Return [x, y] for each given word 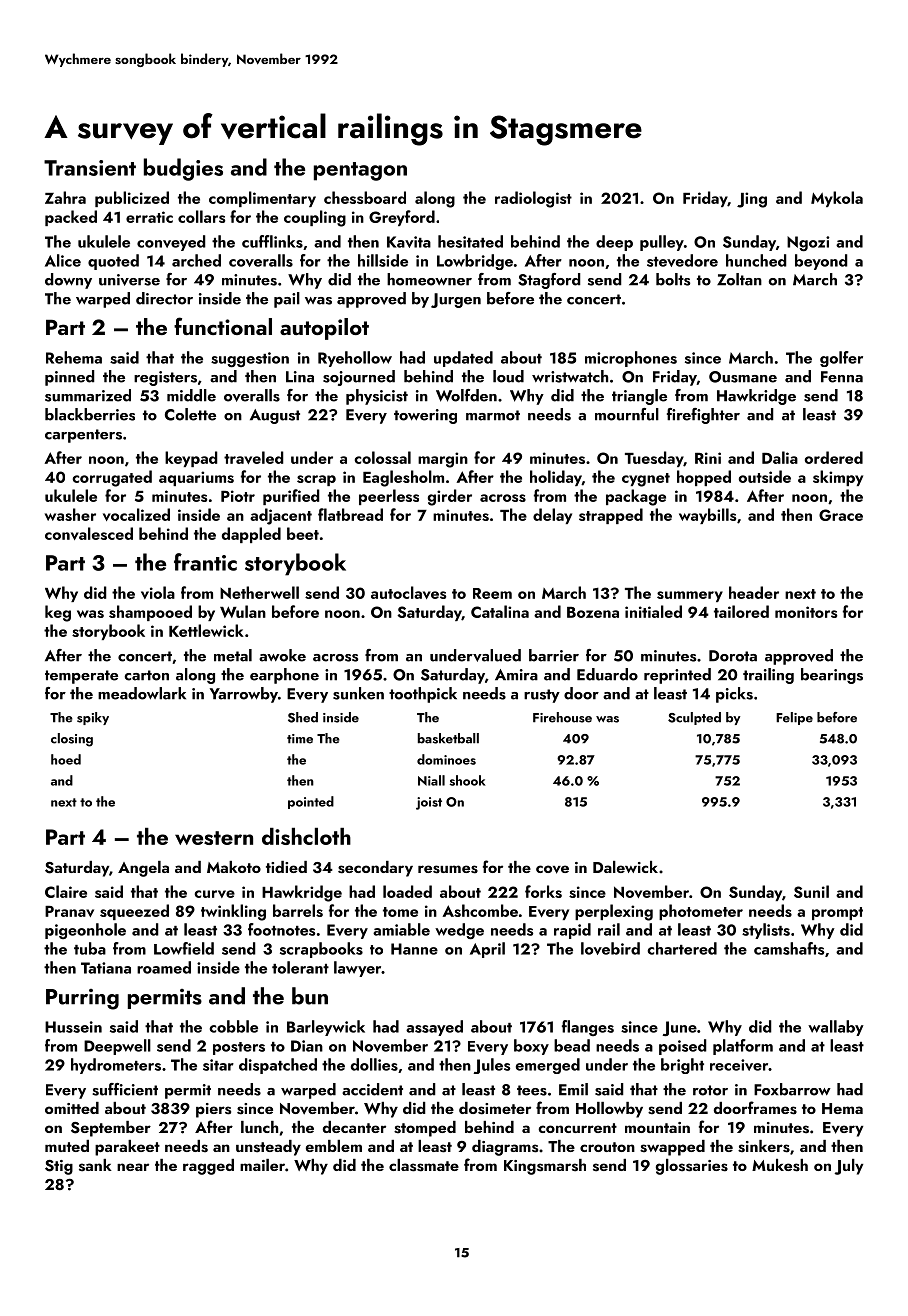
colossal [382, 457]
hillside [383, 260]
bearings [832, 676]
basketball [448, 738]
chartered [682, 948]
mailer [262, 1165]
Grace [841, 515]
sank [95, 1165]
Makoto [234, 867]
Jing [752, 200]
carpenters [83, 436]
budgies [183, 169]
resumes [448, 869]
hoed [66, 759]
